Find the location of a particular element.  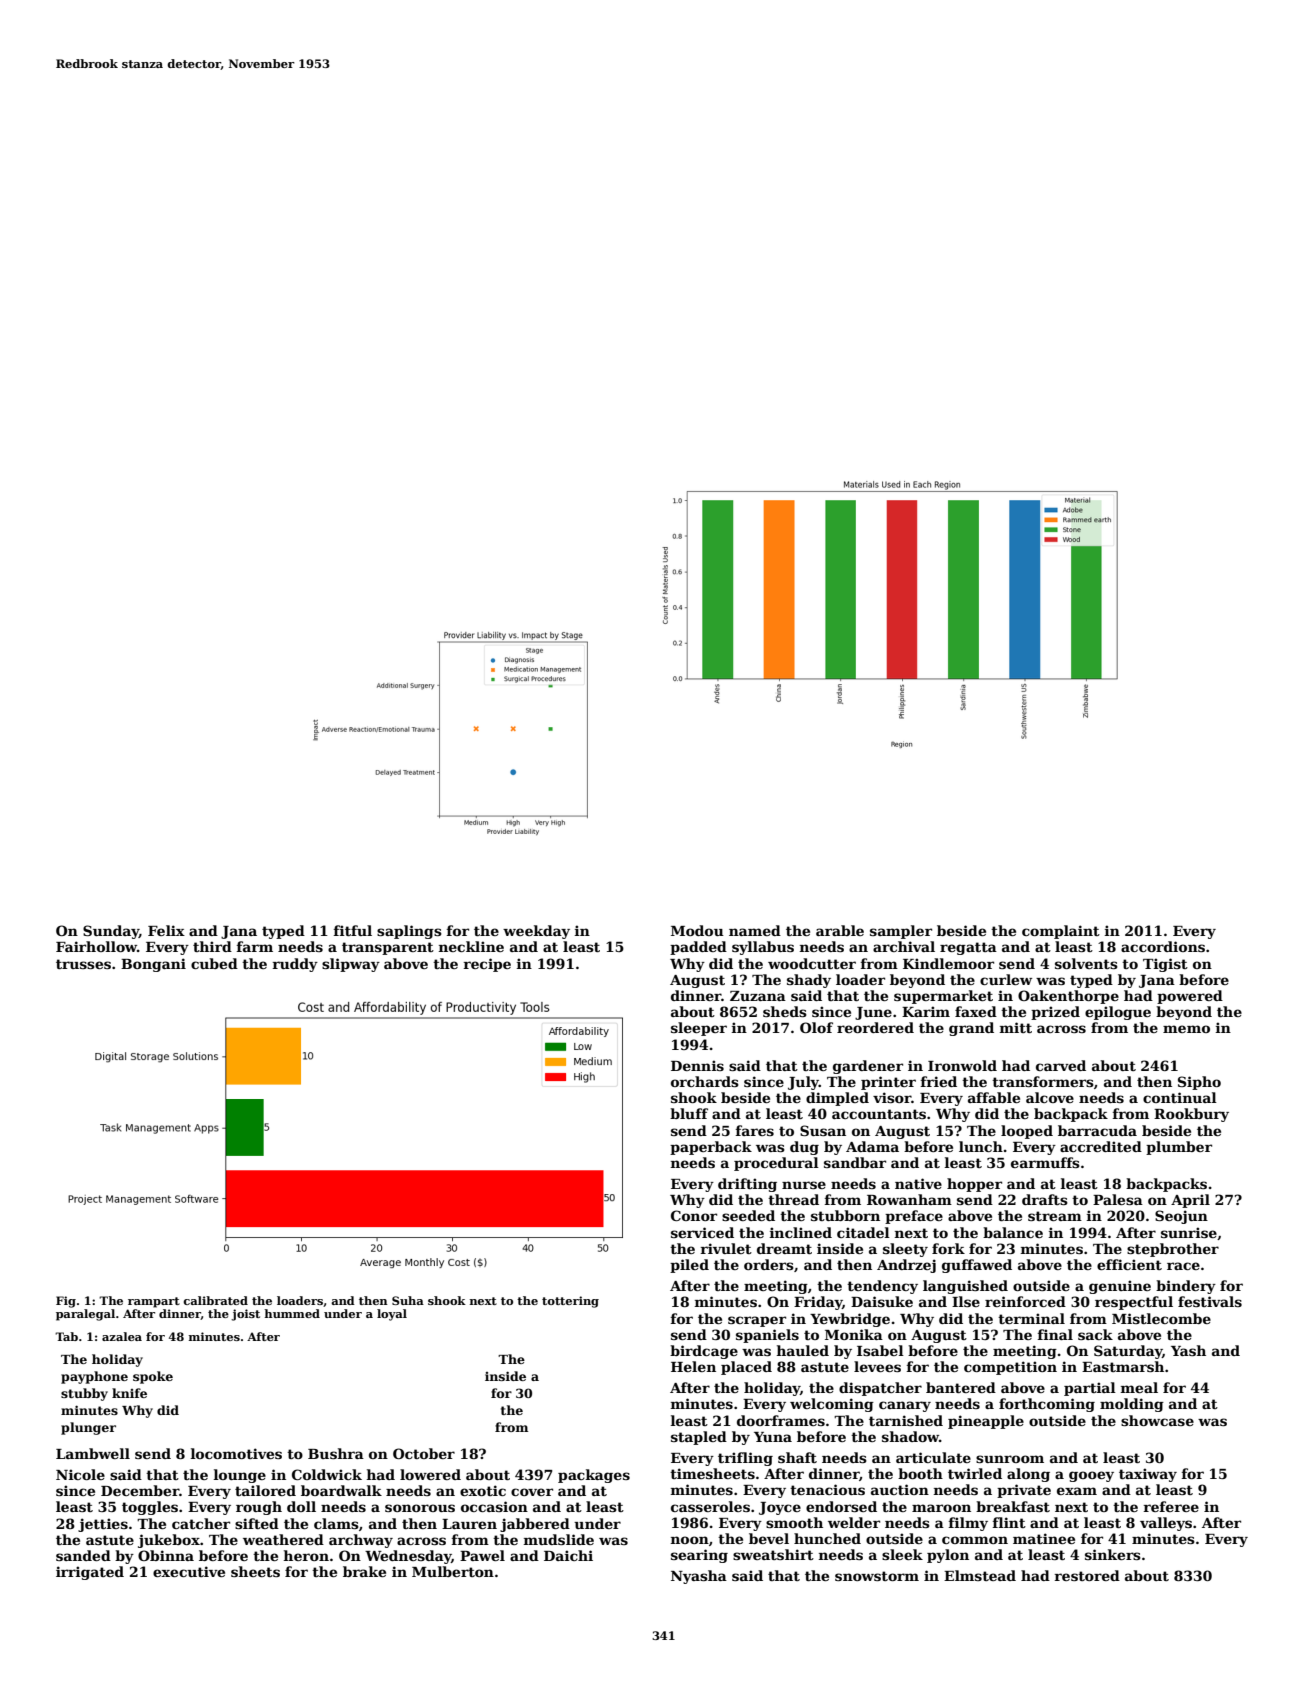

Ilse is located at coordinates (966, 1301).
